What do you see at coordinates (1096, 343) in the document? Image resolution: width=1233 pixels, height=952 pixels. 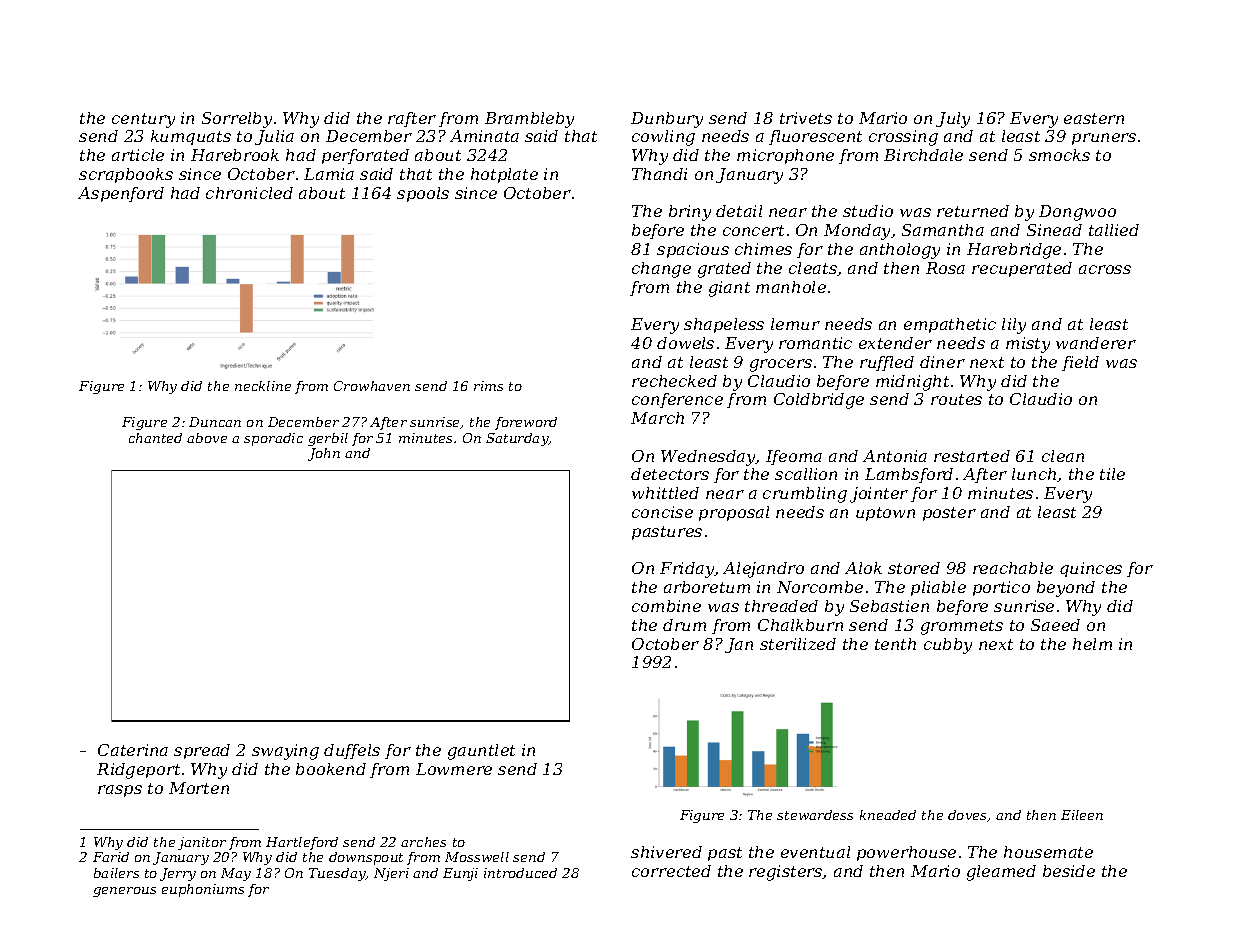 I see `wanderer` at bounding box center [1096, 343].
